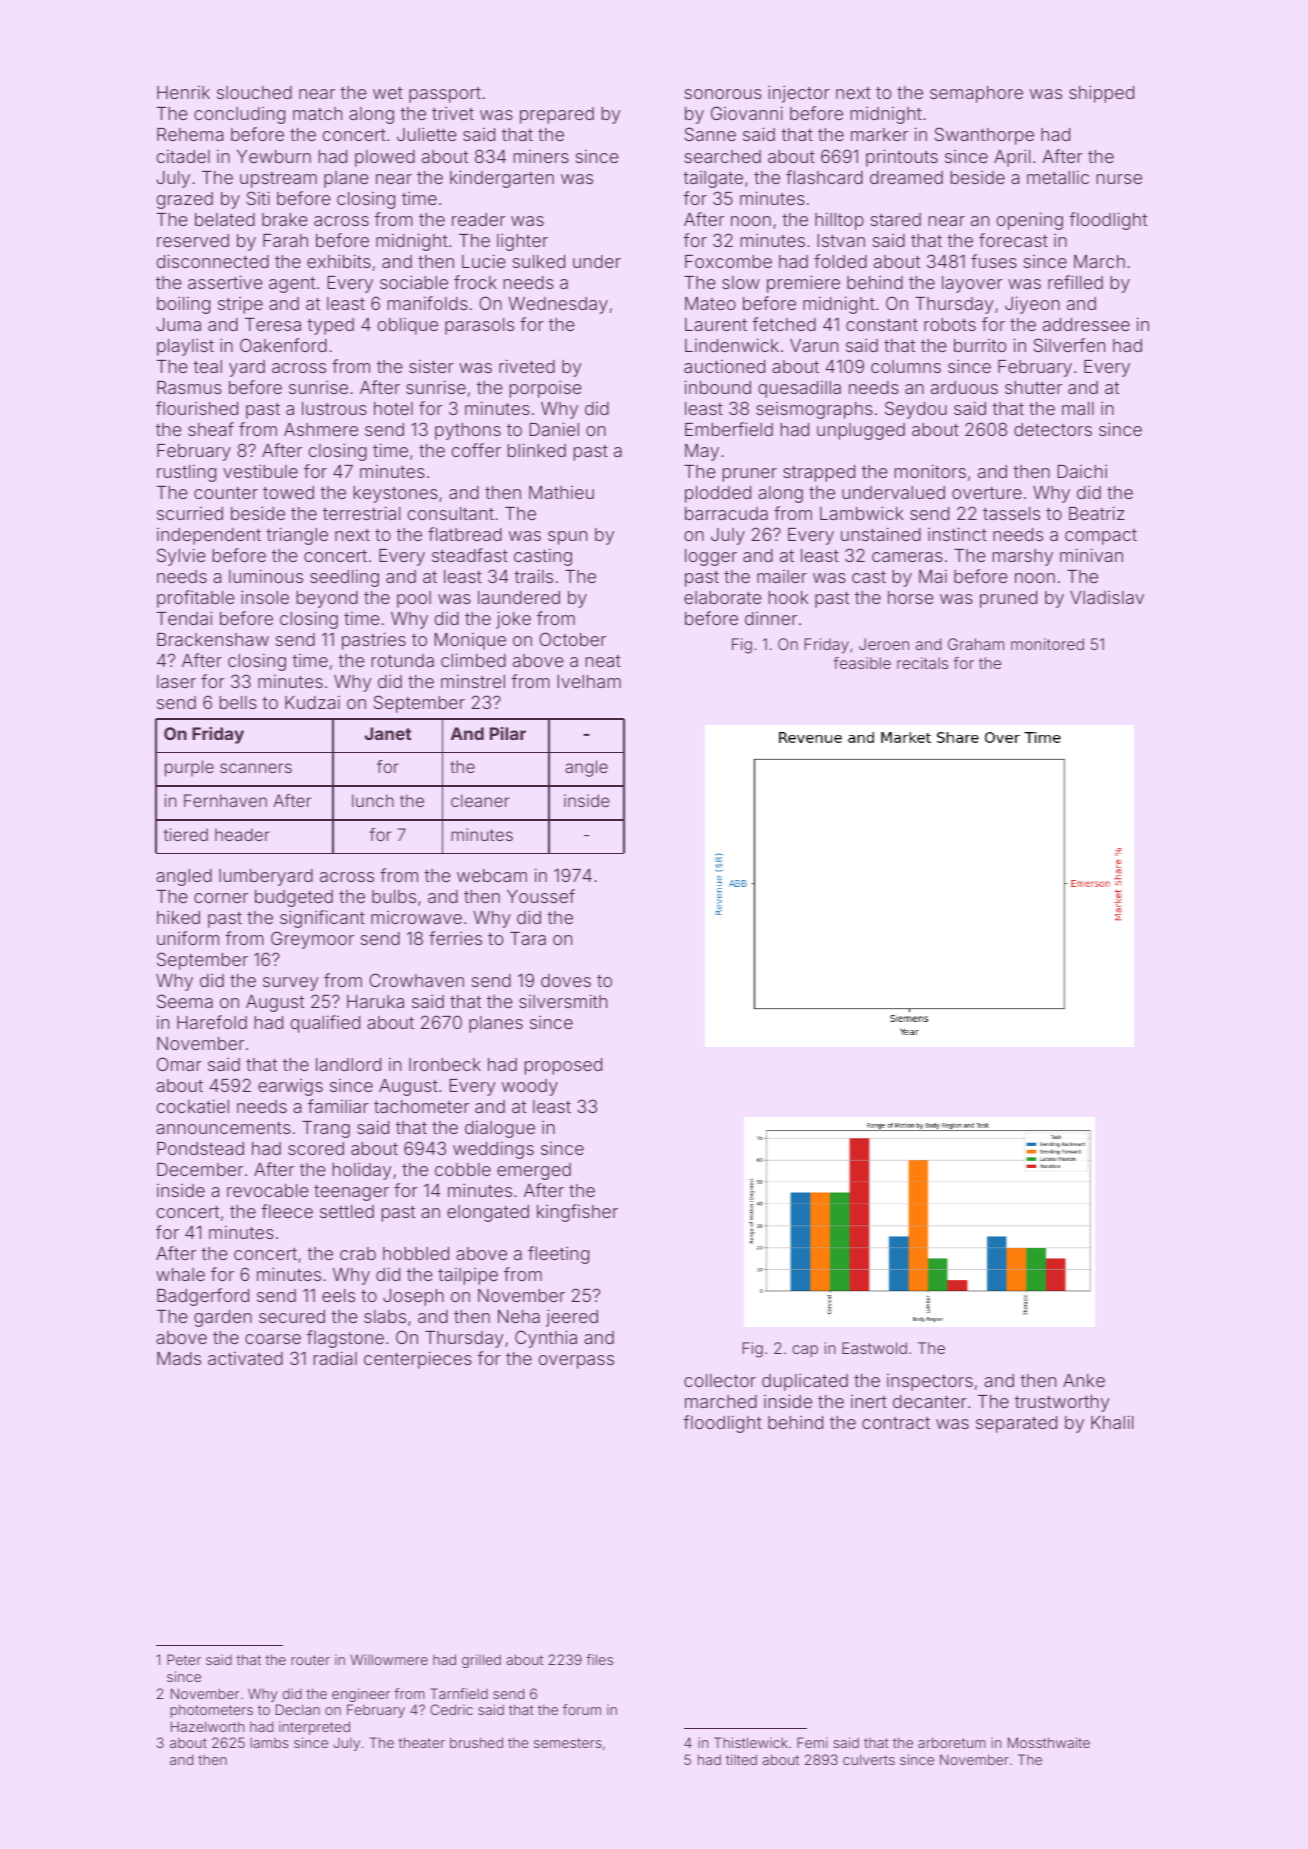 Image resolution: width=1308 pixels, height=1849 pixels. Describe the element at coordinates (310, 1660) in the image. I see `router` at that location.
